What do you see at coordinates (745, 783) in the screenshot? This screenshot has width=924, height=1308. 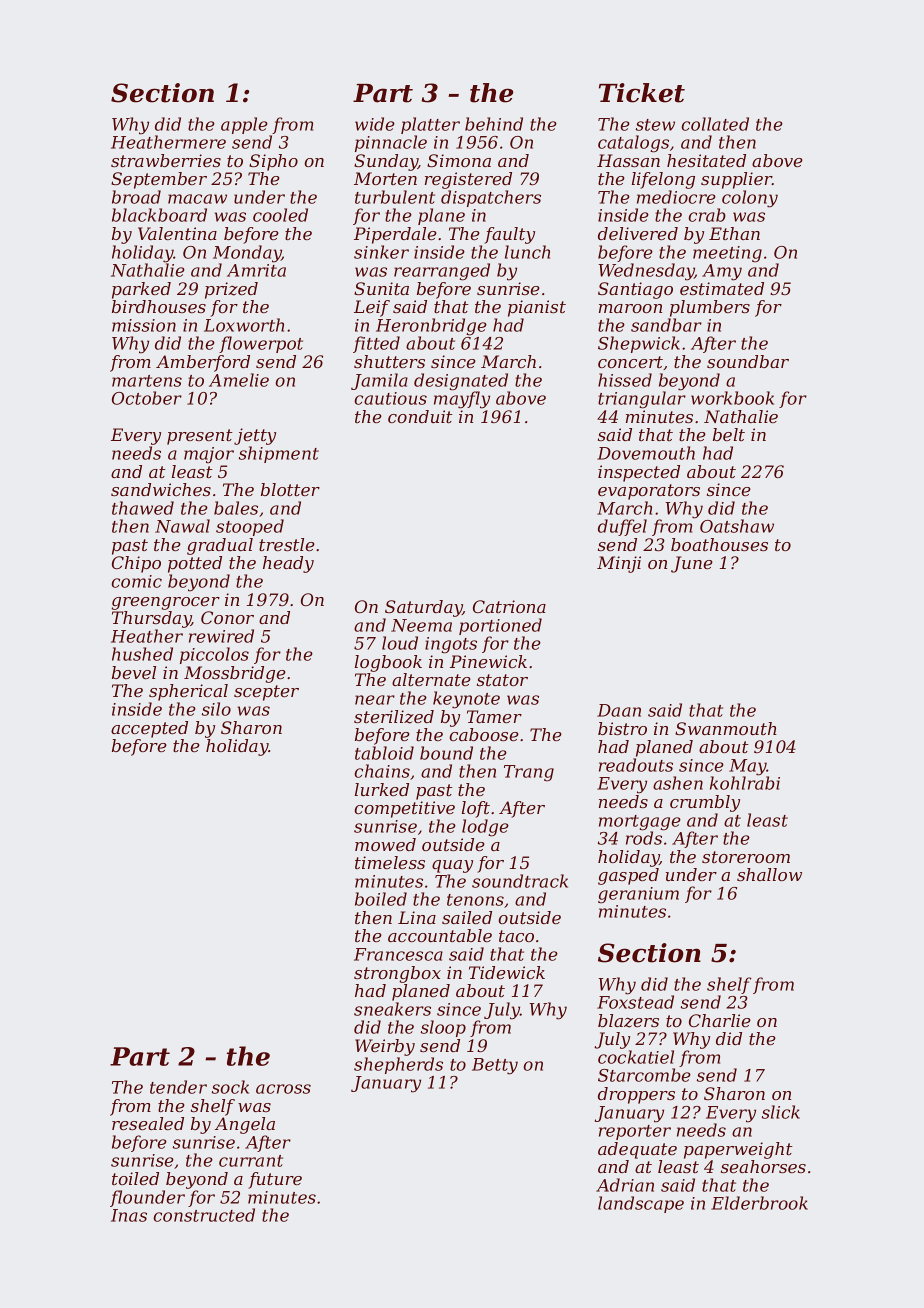 I see `kohlrabi` at bounding box center [745, 783].
